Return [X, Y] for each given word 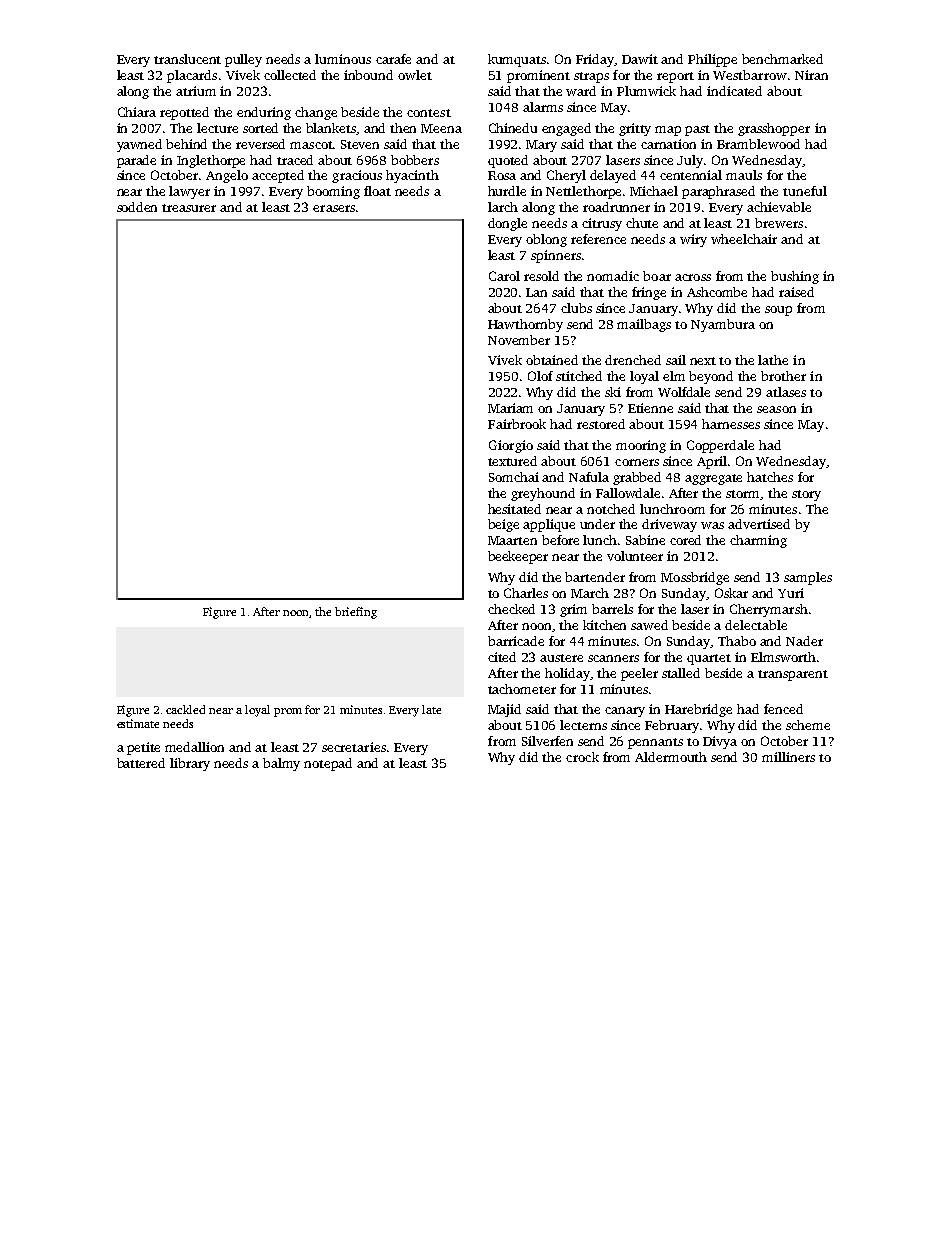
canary [625, 712]
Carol [504, 276]
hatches [770, 477]
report [675, 77]
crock [582, 757]
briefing [356, 613]
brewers [779, 223]
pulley [243, 60]
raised [796, 292]
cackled [185, 709]
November [519, 340]
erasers [334, 208]
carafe [393, 59]
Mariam [510, 408]
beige [503, 525]
